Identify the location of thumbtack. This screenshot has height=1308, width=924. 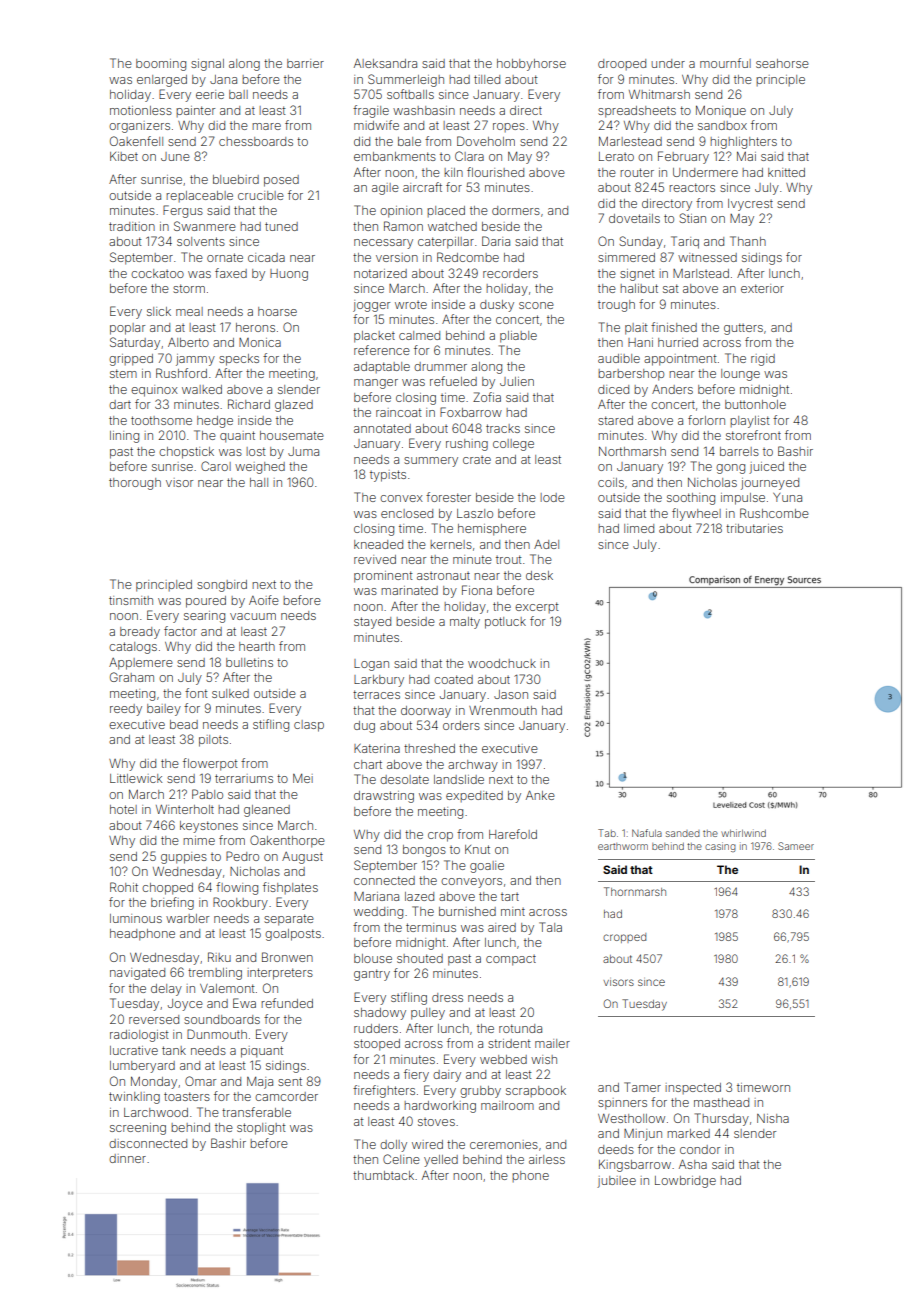
(383, 1175).
